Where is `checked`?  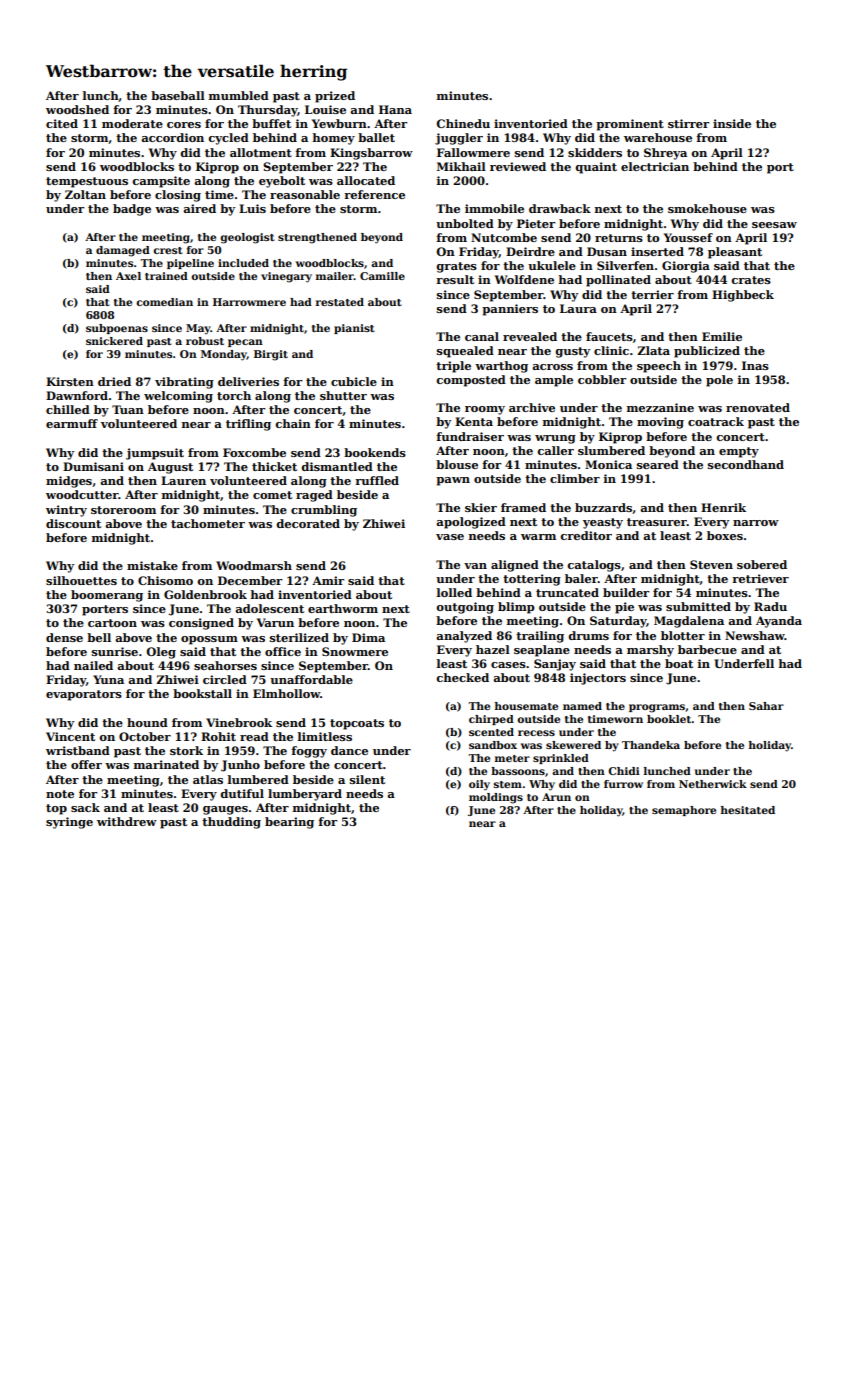
checked is located at coordinates (463, 677).
